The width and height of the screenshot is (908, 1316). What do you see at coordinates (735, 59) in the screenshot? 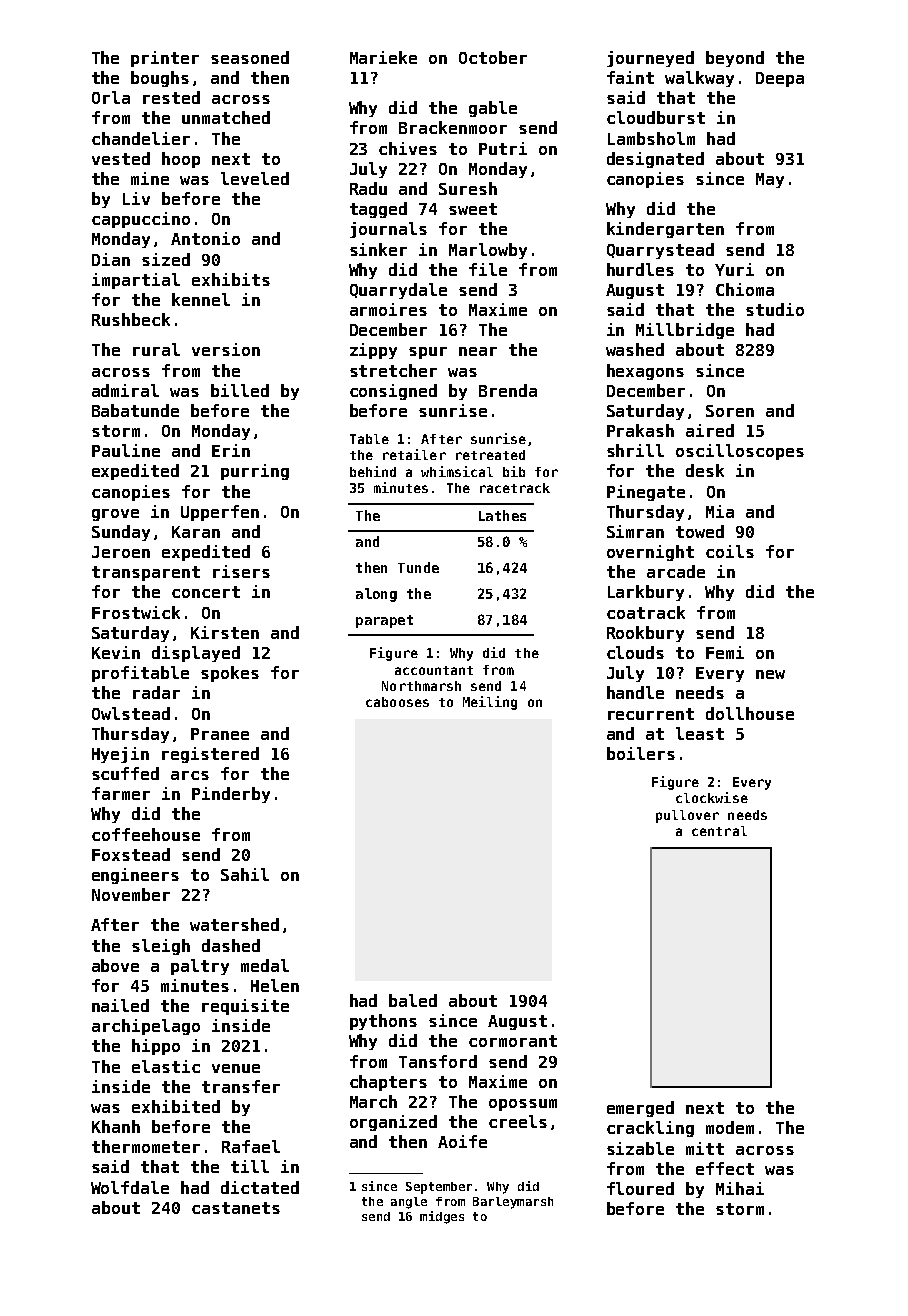
I see `beyond` at bounding box center [735, 59].
